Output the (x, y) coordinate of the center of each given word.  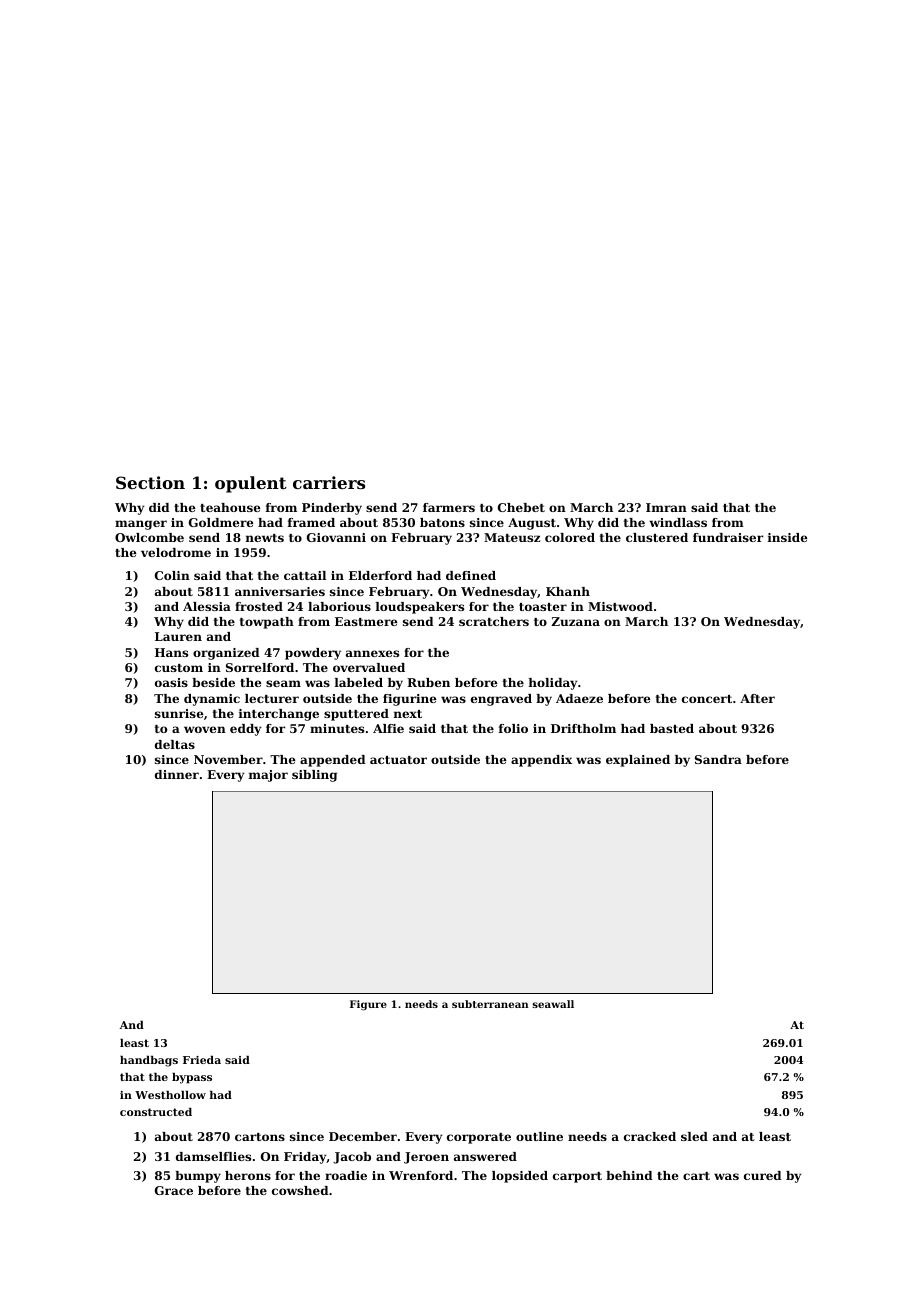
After (757, 698)
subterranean (490, 1004)
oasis (171, 682)
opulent (251, 484)
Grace (174, 1190)
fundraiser (728, 537)
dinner (177, 774)
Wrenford (421, 1175)
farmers (449, 507)
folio (513, 728)
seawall (553, 1004)
